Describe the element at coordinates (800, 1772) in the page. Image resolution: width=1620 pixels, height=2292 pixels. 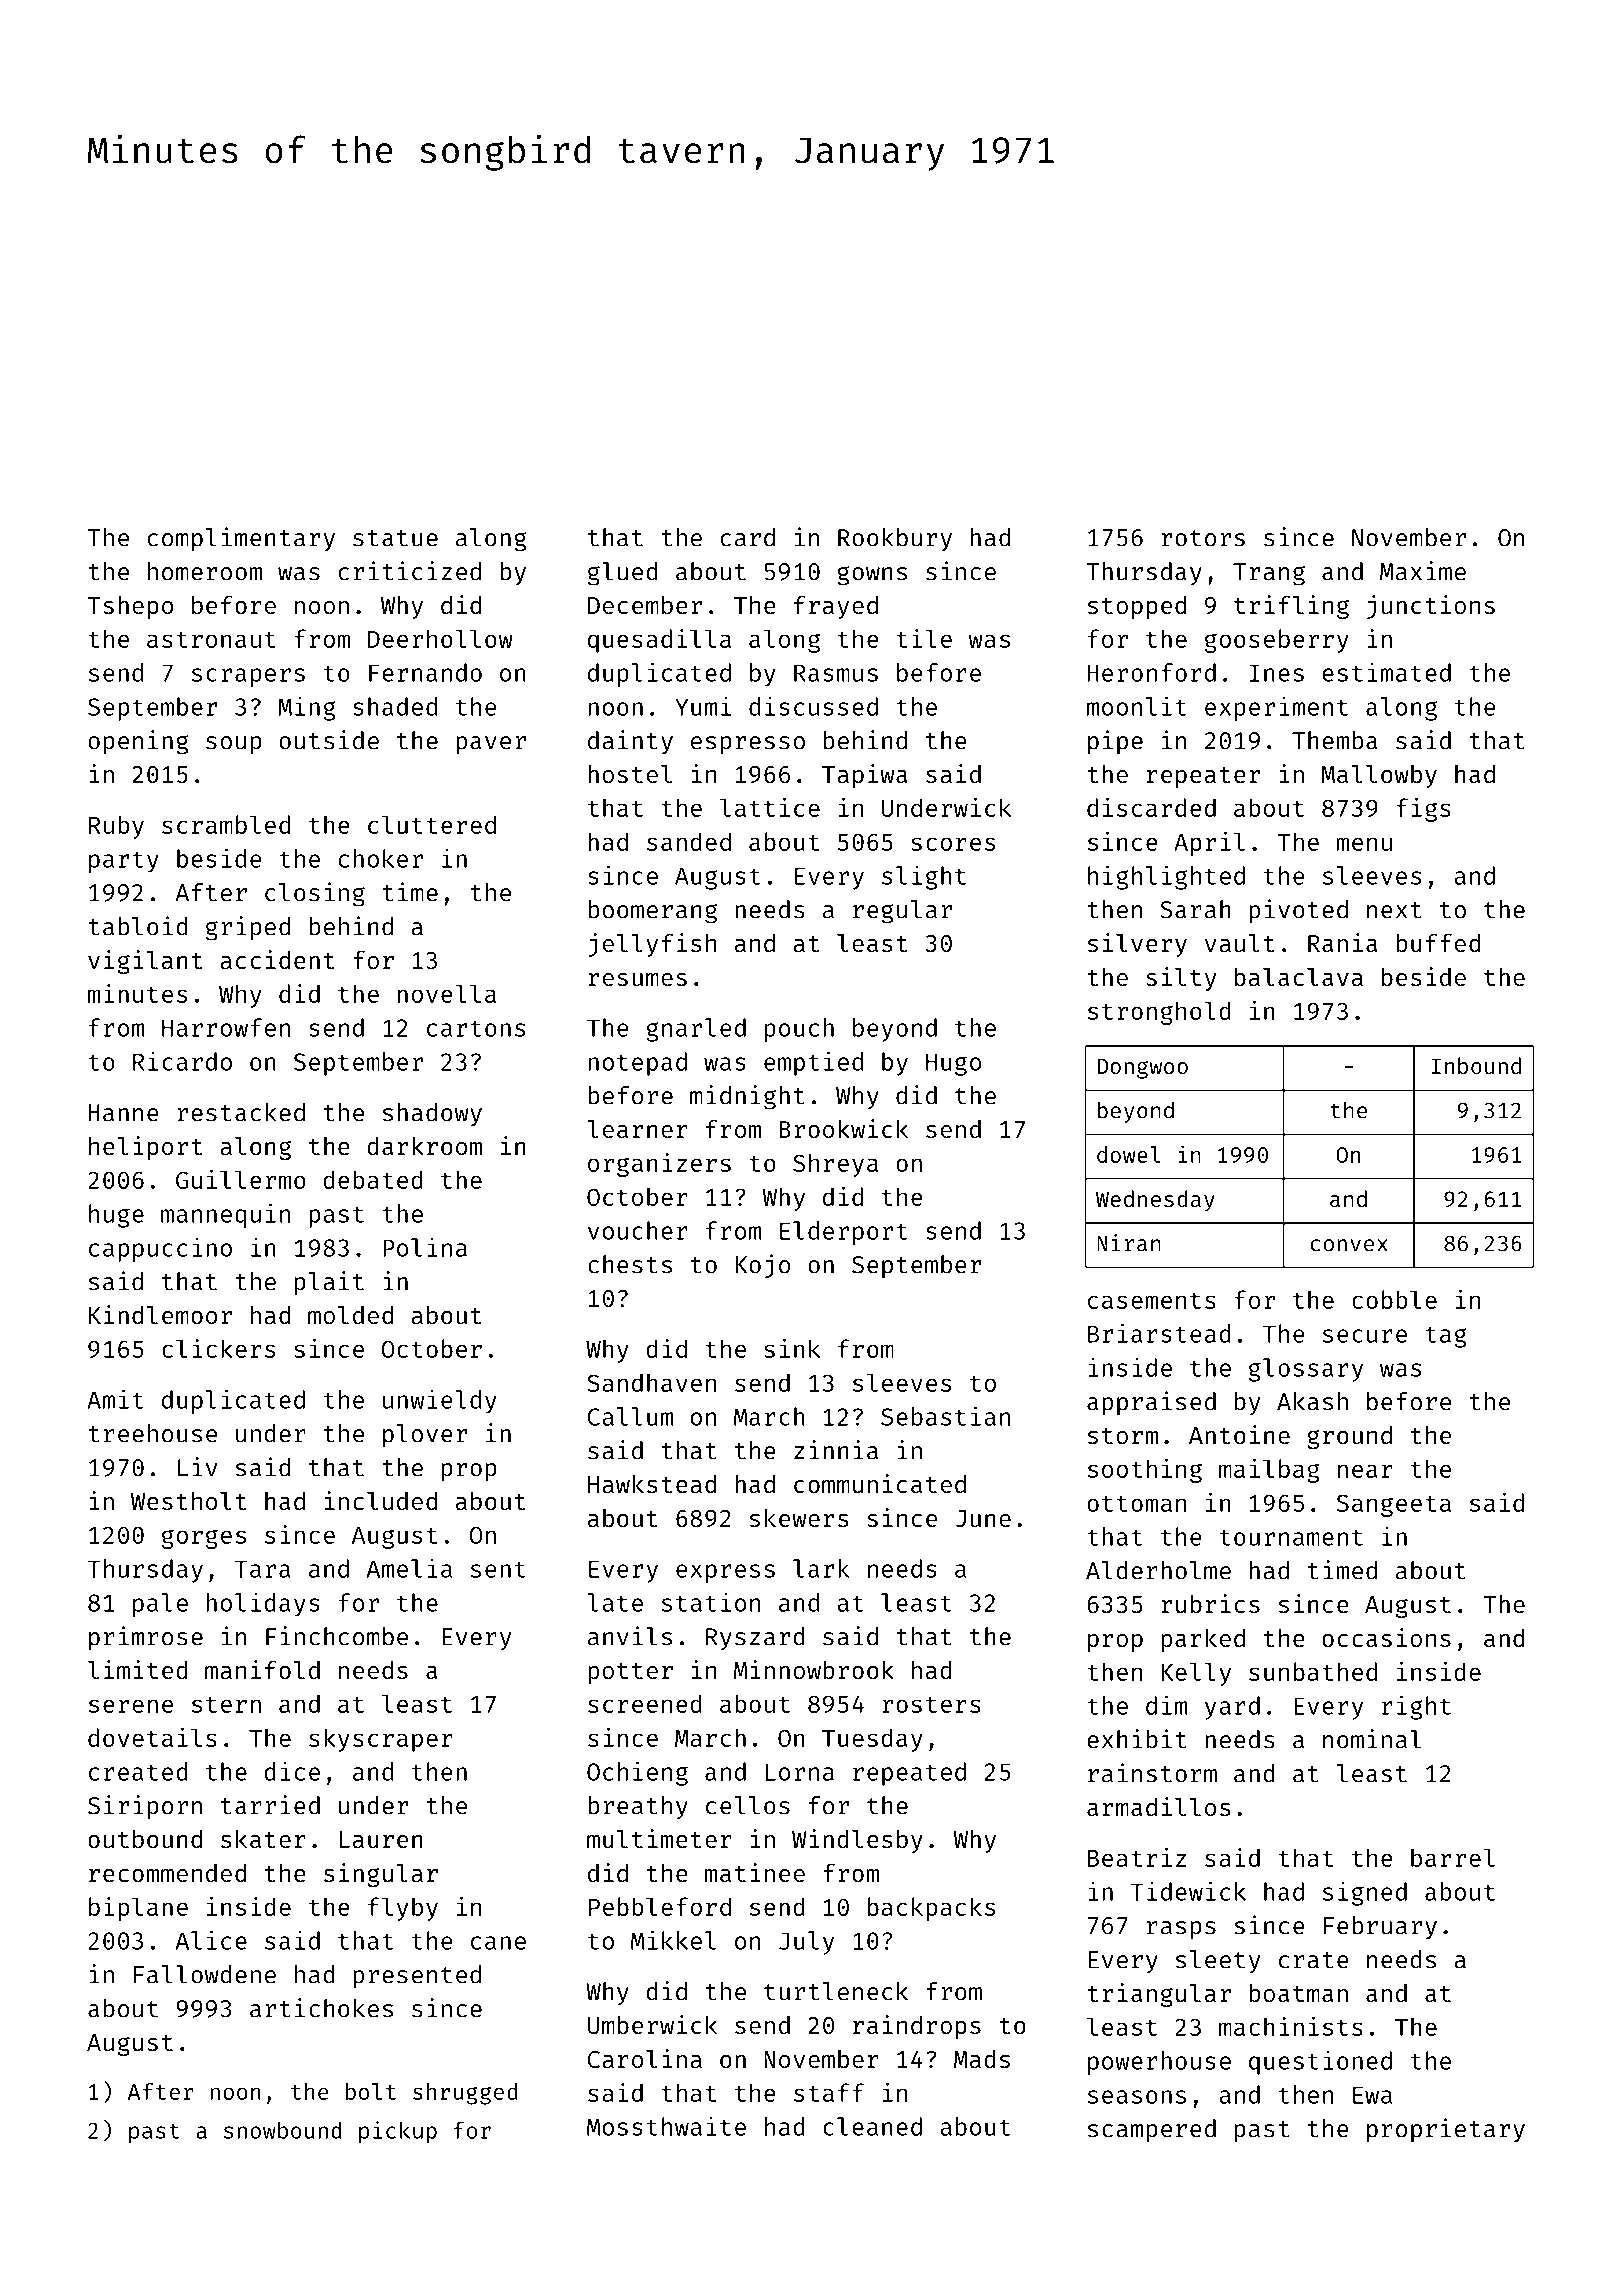
I see `Lorna` at that location.
